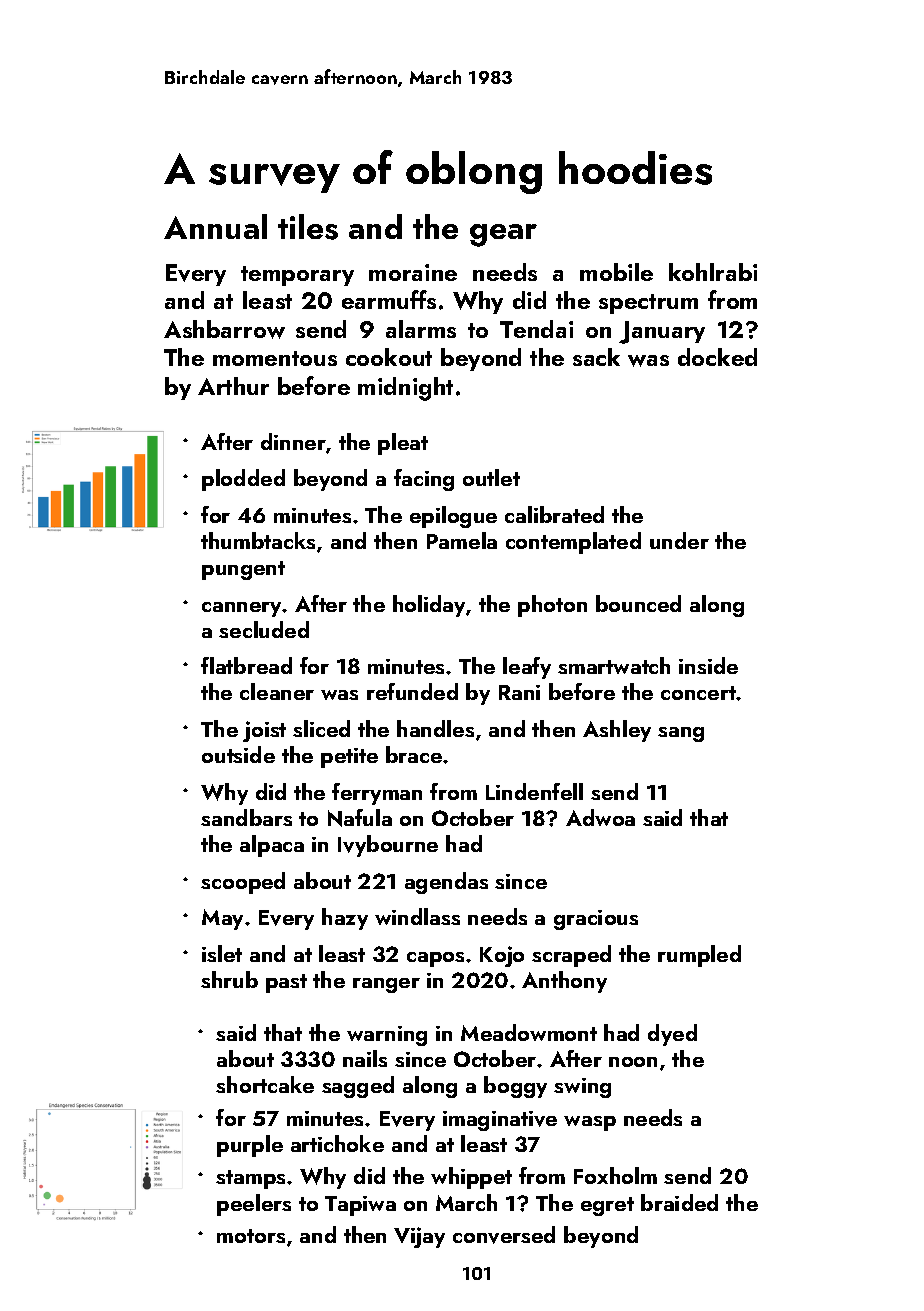 Image resolution: width=924 pixels, height=1311 pixels. Describe the element at coordinates (421, 329) in the page. I see `alarms` at that location.
